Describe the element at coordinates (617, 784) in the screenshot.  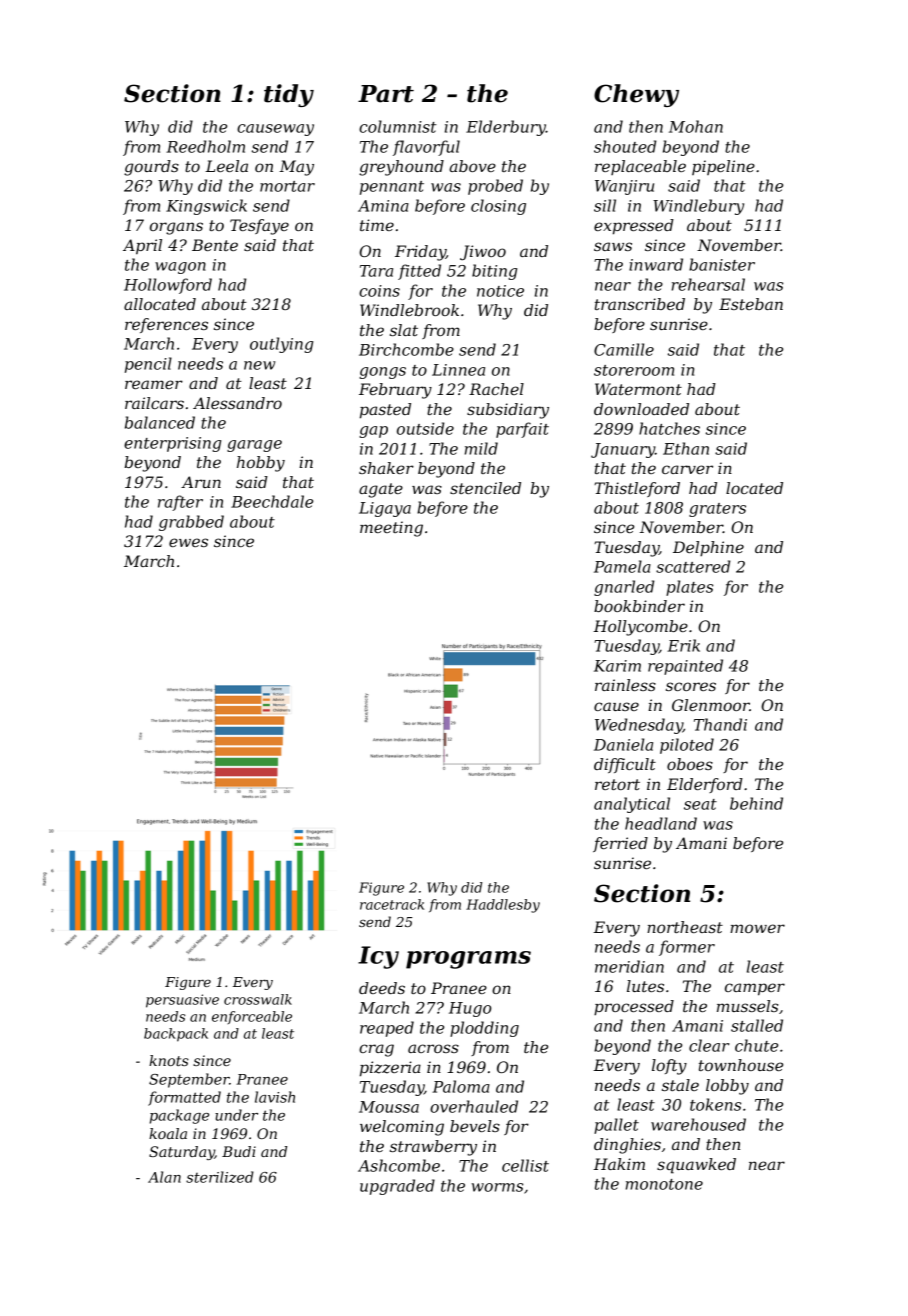
I see `retort` at that location.
